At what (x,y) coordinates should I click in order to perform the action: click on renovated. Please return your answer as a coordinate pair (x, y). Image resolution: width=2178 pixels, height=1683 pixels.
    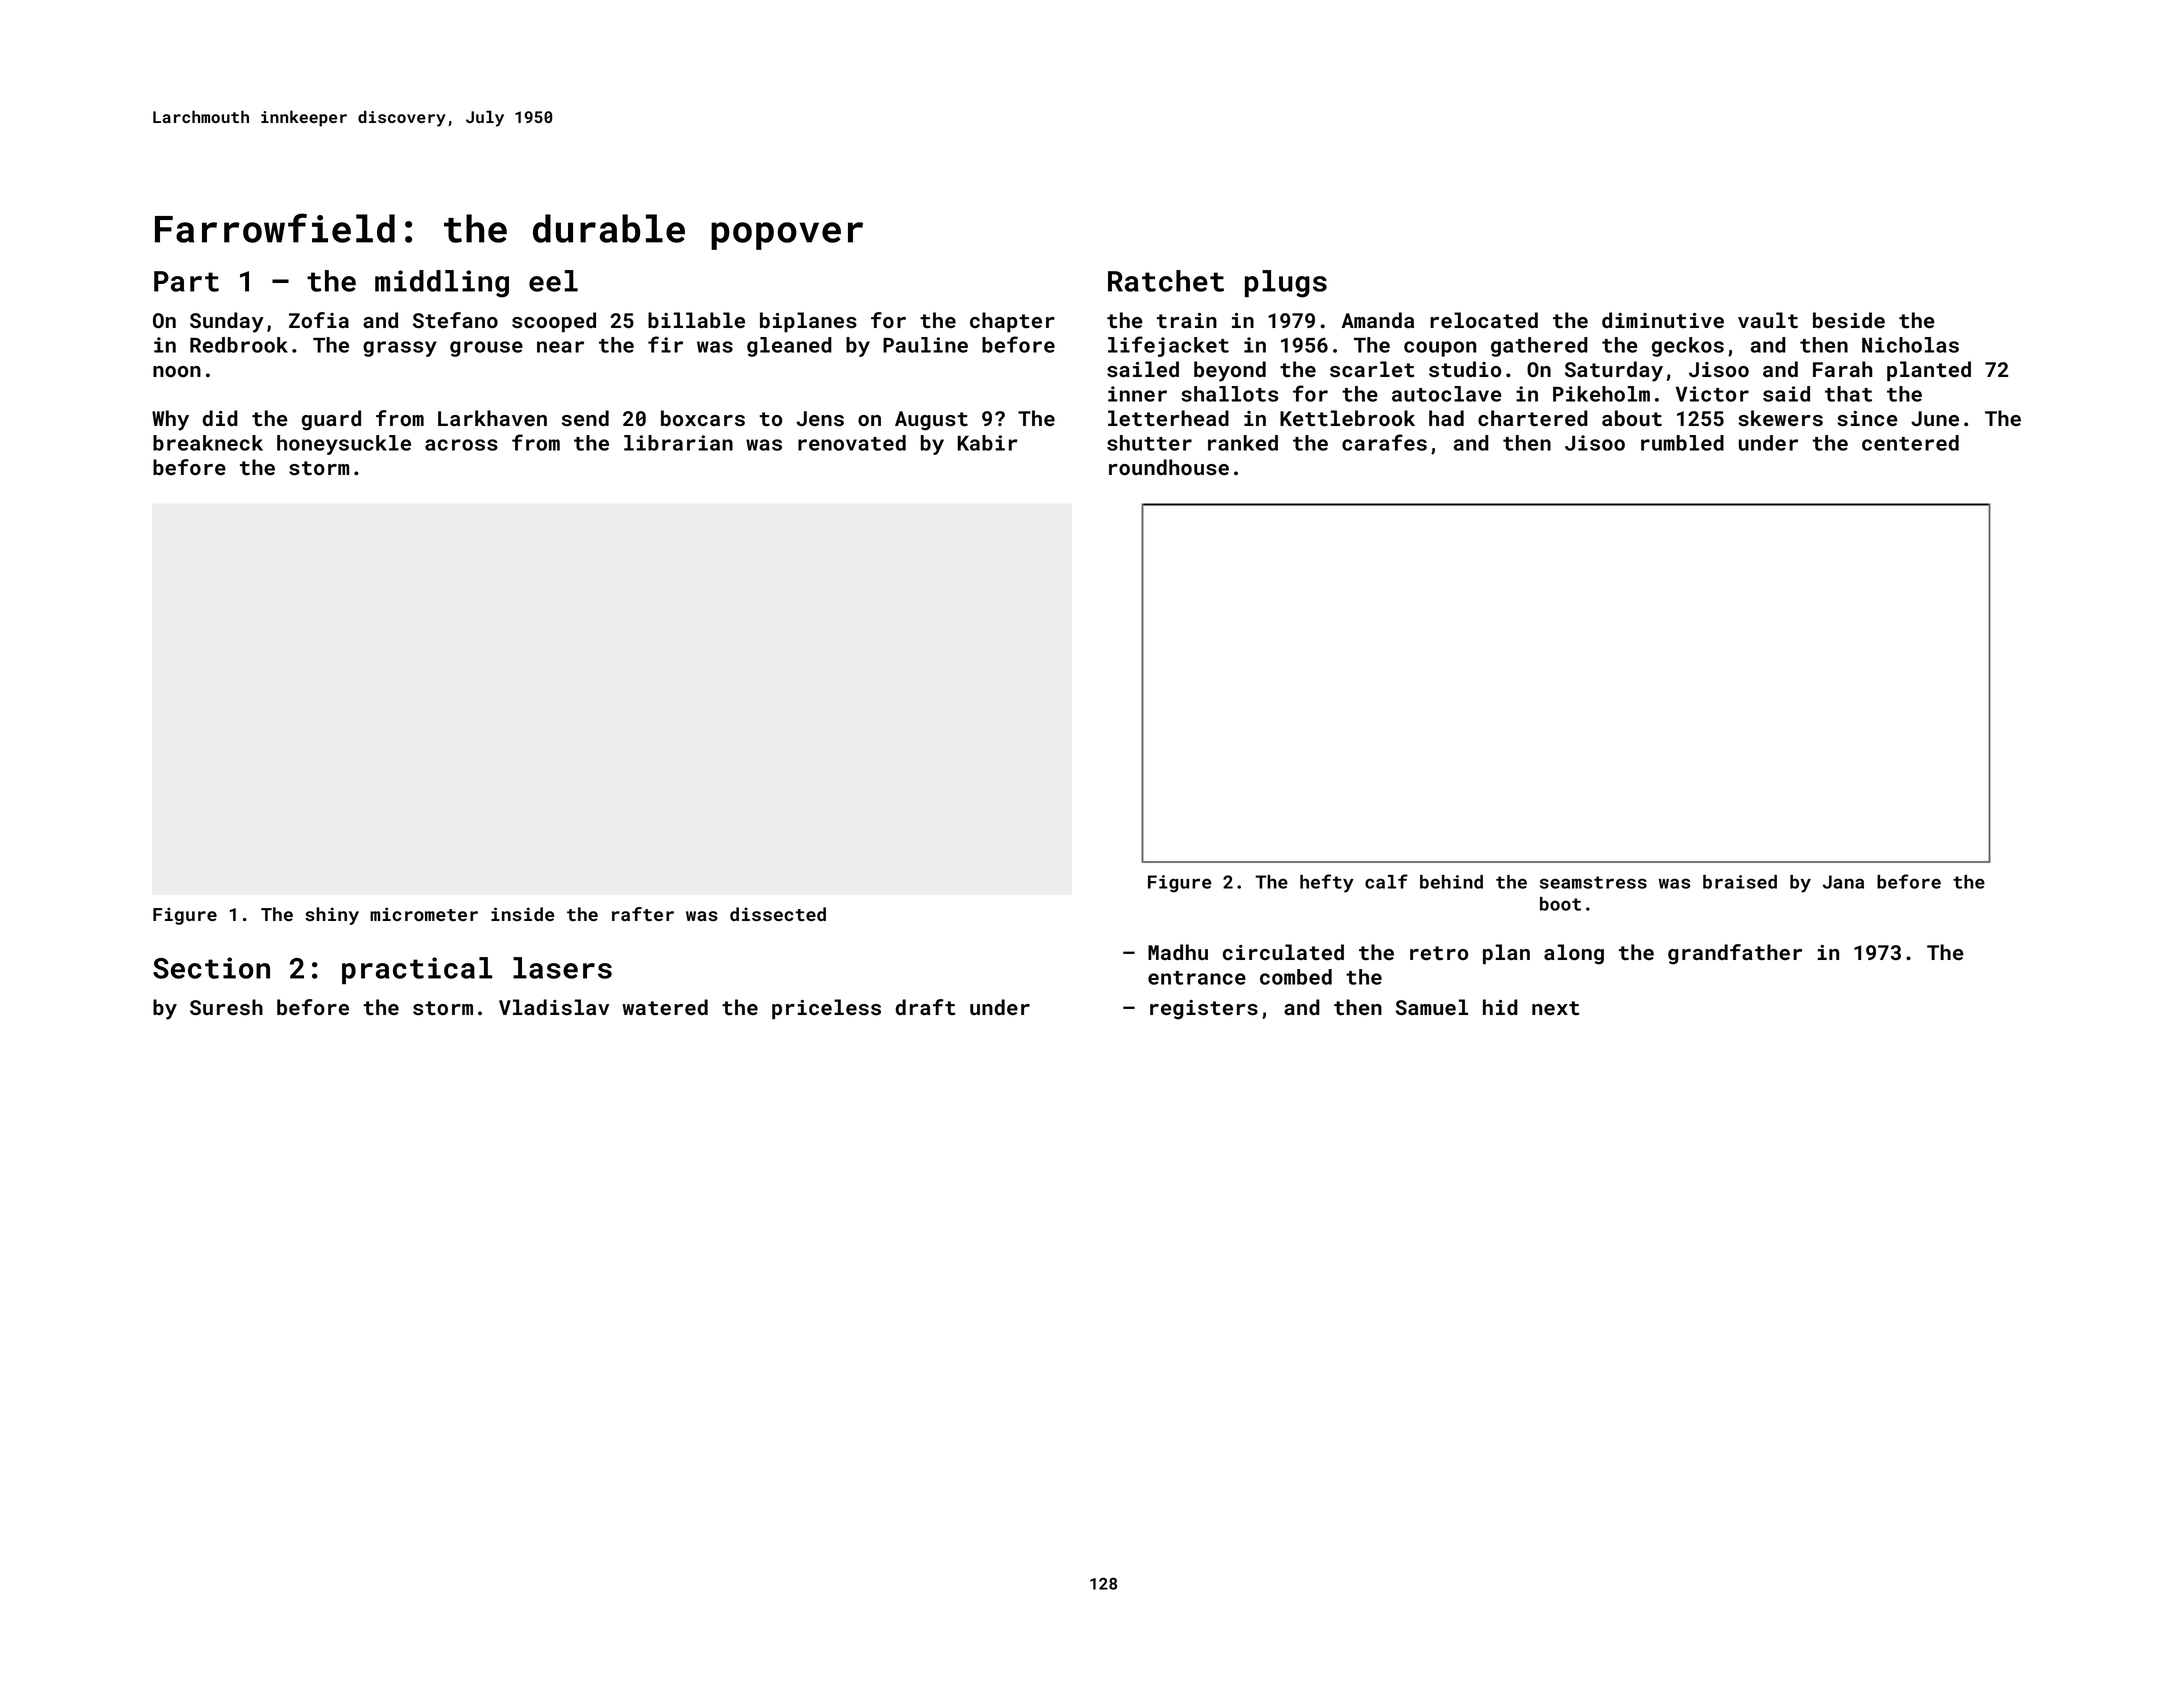
    Looking at the image, I should click on (852, 443).
